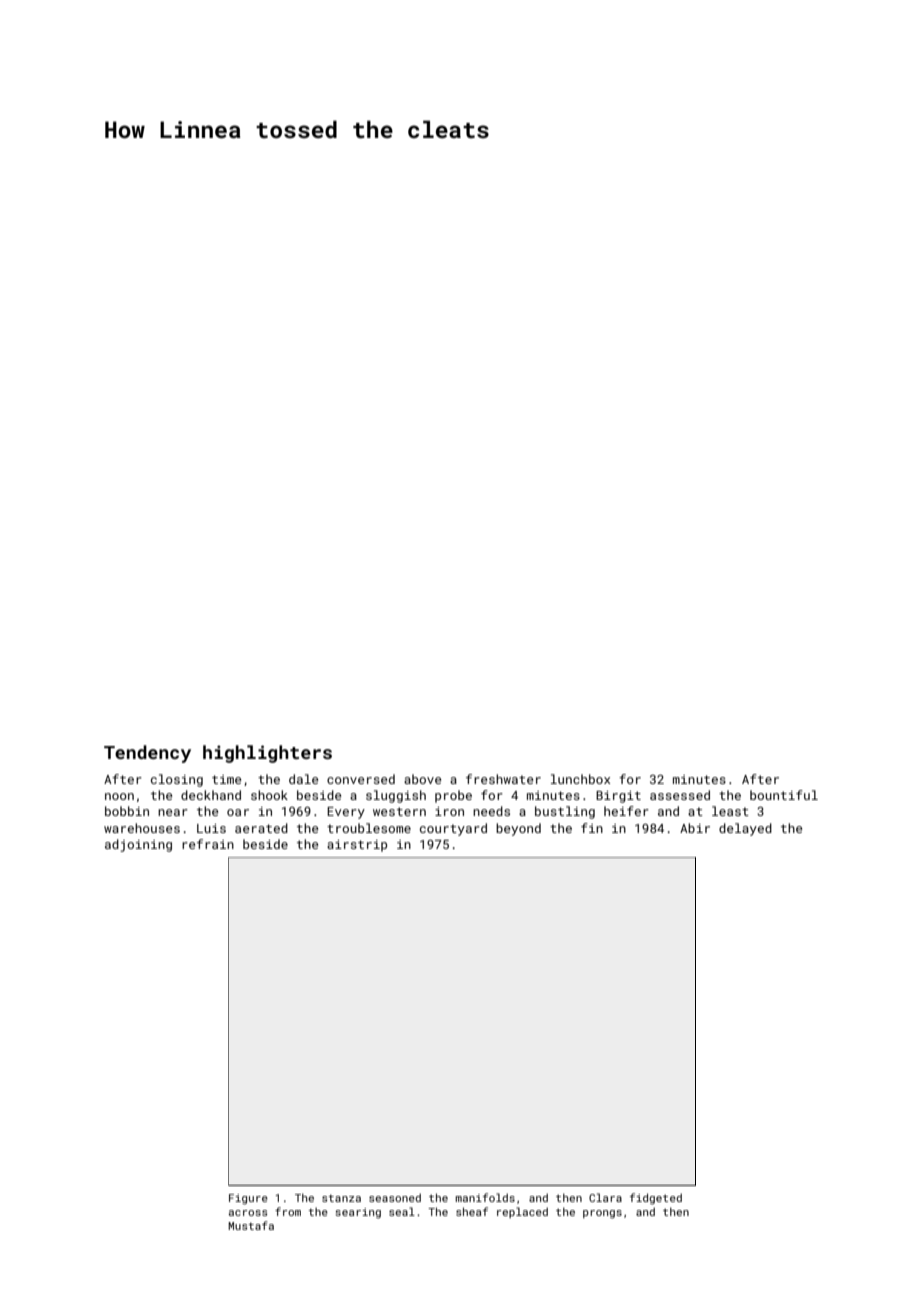 The image size is (924, 1308). What do you see at coordinates (745, 829) in the document?
I see `delayed` at bounding box center [745, 829].
